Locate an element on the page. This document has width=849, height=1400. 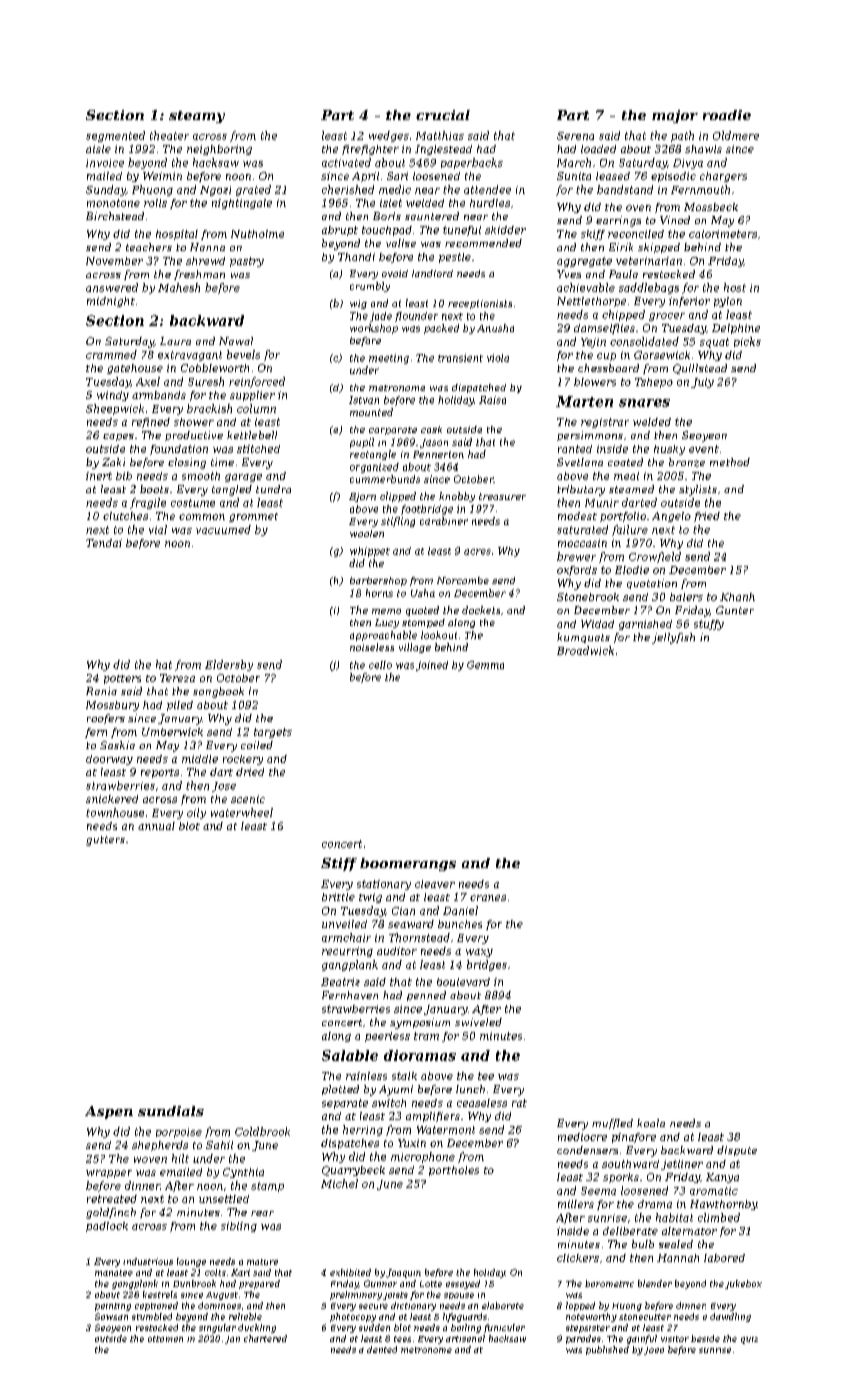
Beatriz is located at coordinates (340, 982).
